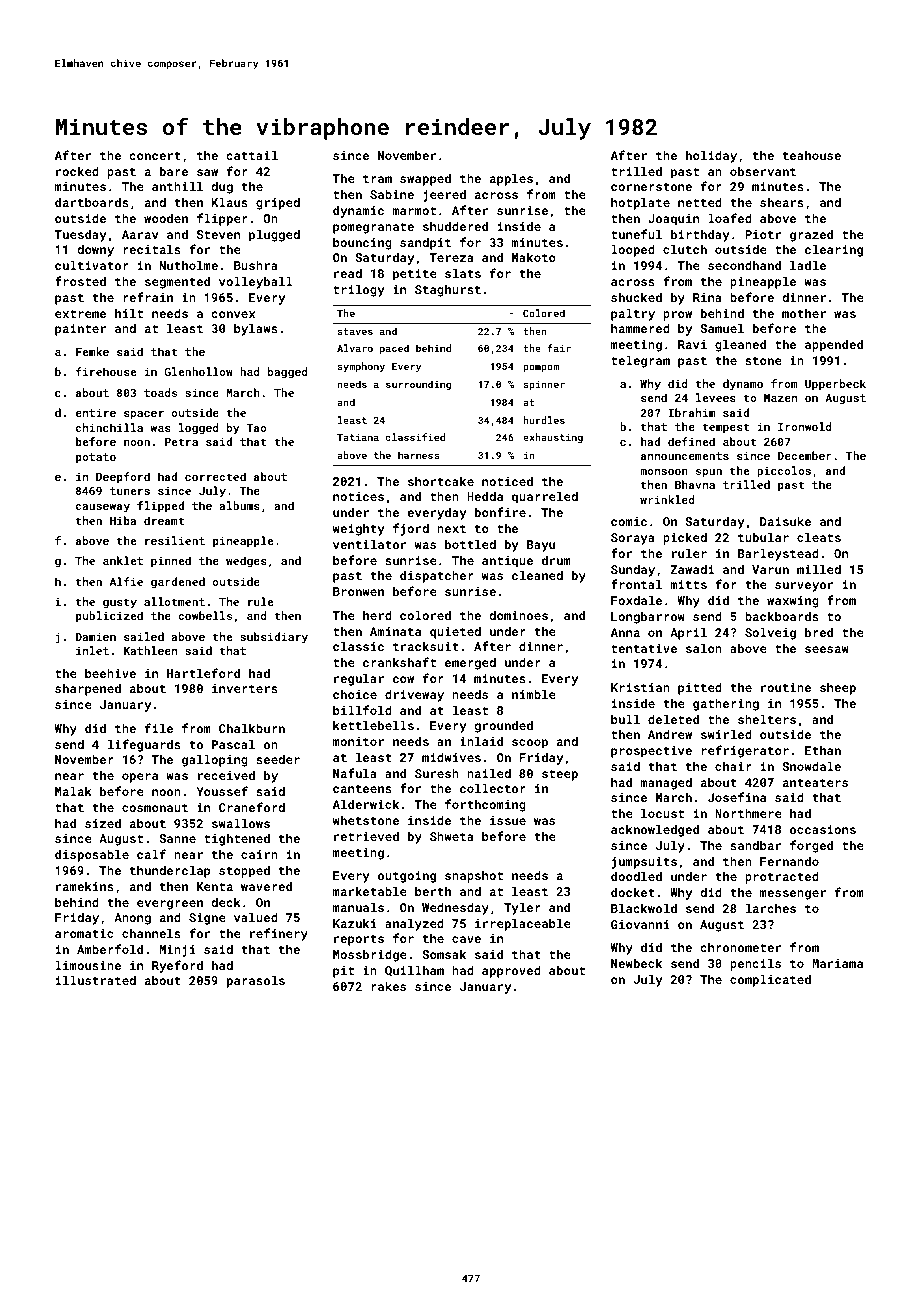  I want to click on Joaquin, so click(673, 220).
